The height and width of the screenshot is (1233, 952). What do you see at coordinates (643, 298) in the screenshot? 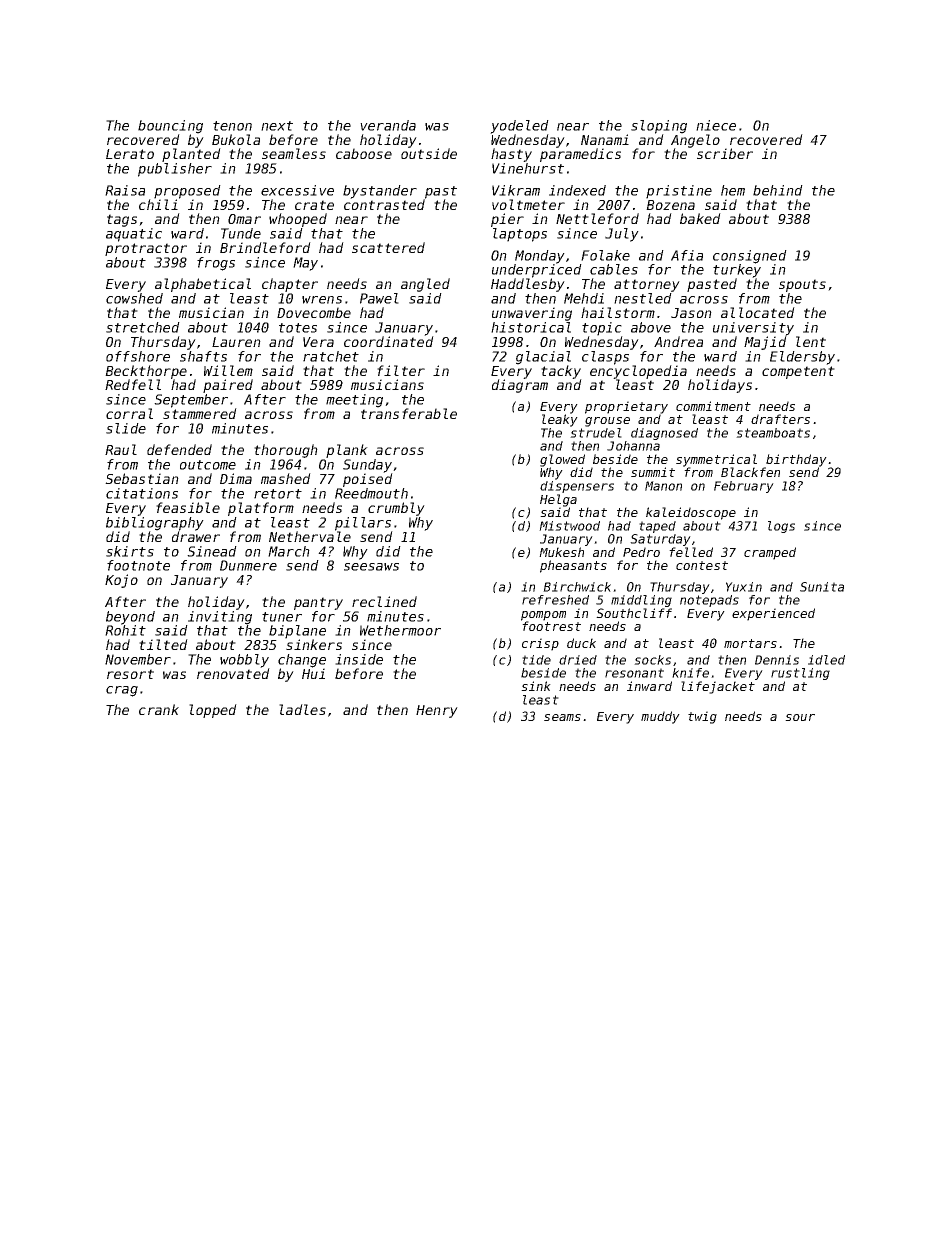
I see `nestled` at bounding box center [643, 298].
